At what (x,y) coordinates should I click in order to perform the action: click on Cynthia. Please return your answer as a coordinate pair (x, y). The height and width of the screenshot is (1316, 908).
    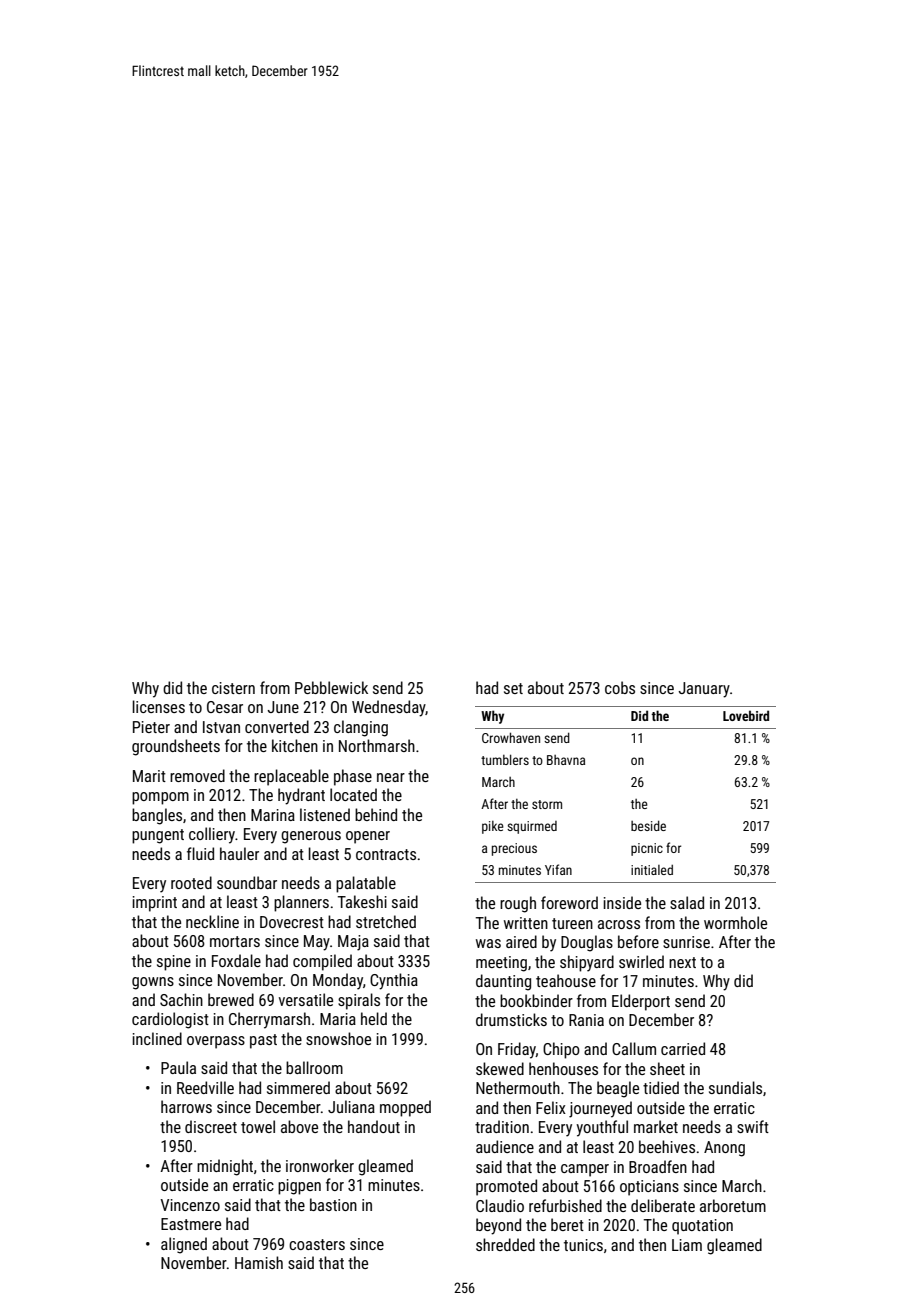
    Looking at the image, I should click on (394, 981).
